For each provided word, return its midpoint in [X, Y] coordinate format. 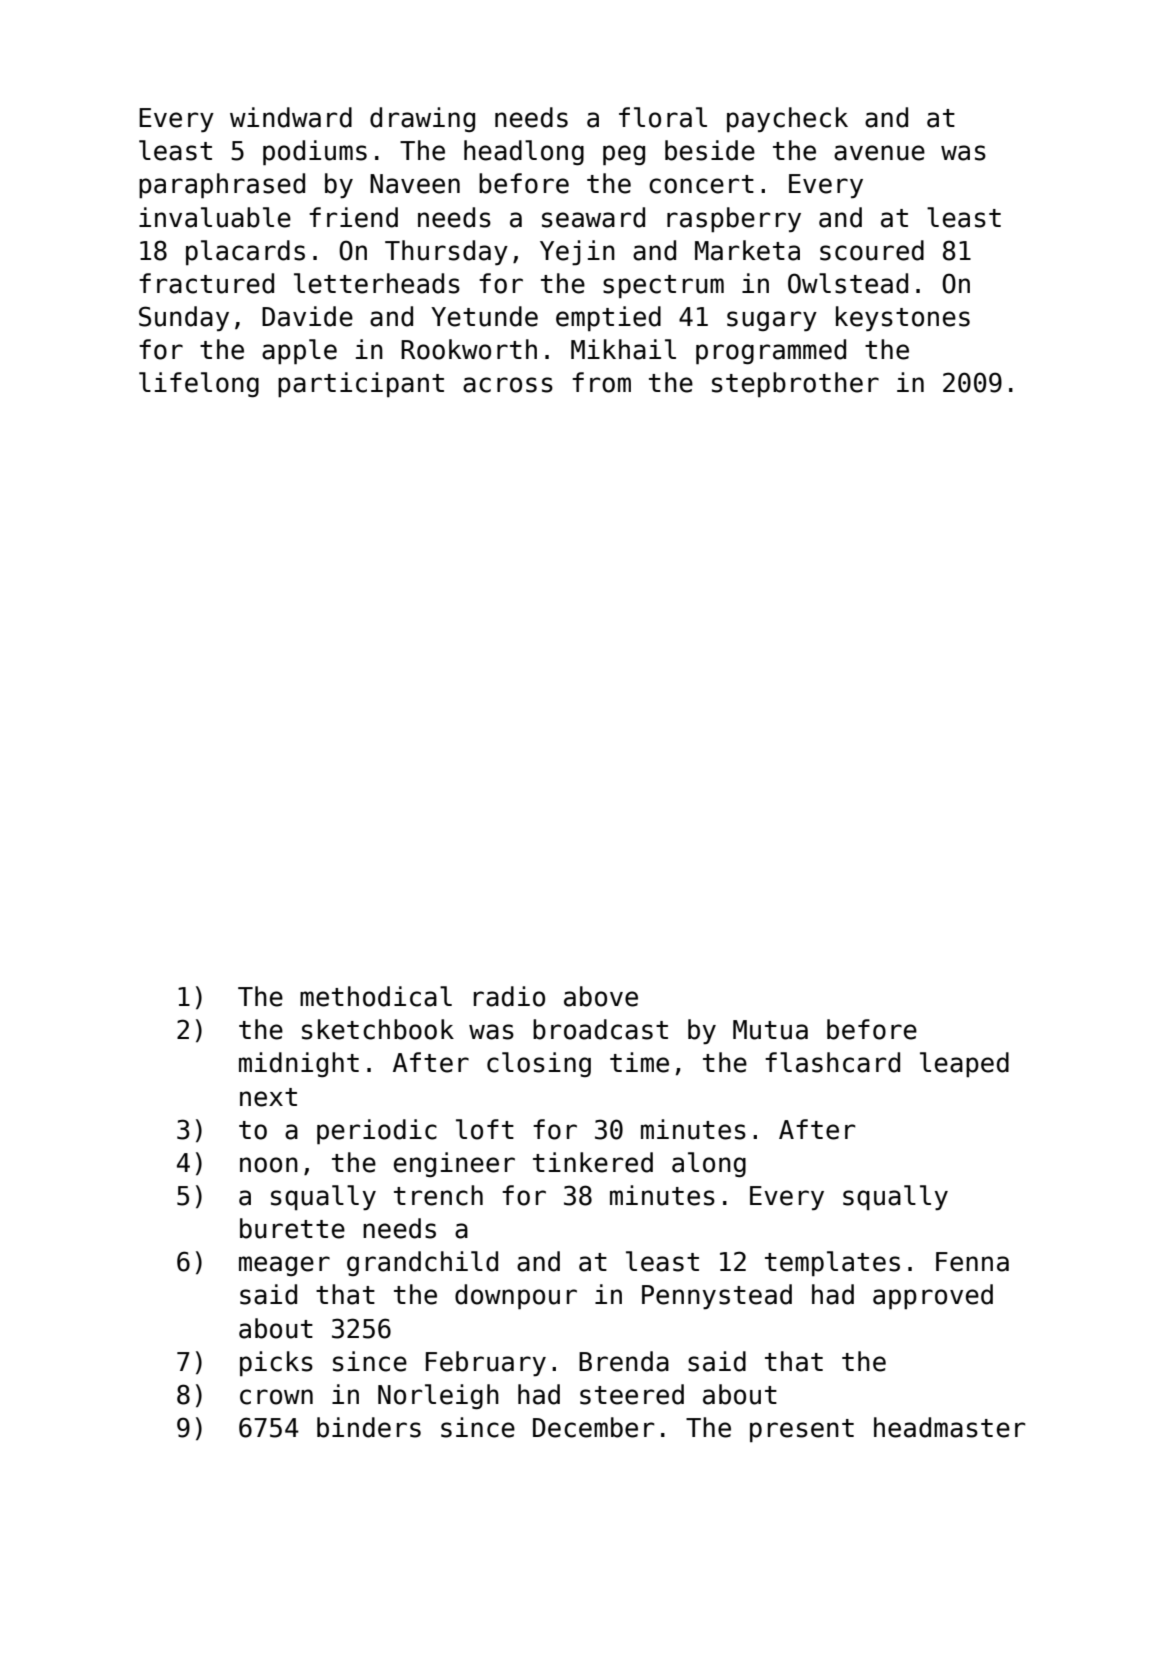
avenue [879, 153]
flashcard [832, 1062]
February [486, 1363]
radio [509, 996]
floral [663, 117]
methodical [376, 996]
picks [276, 1363]
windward [291, 117]
